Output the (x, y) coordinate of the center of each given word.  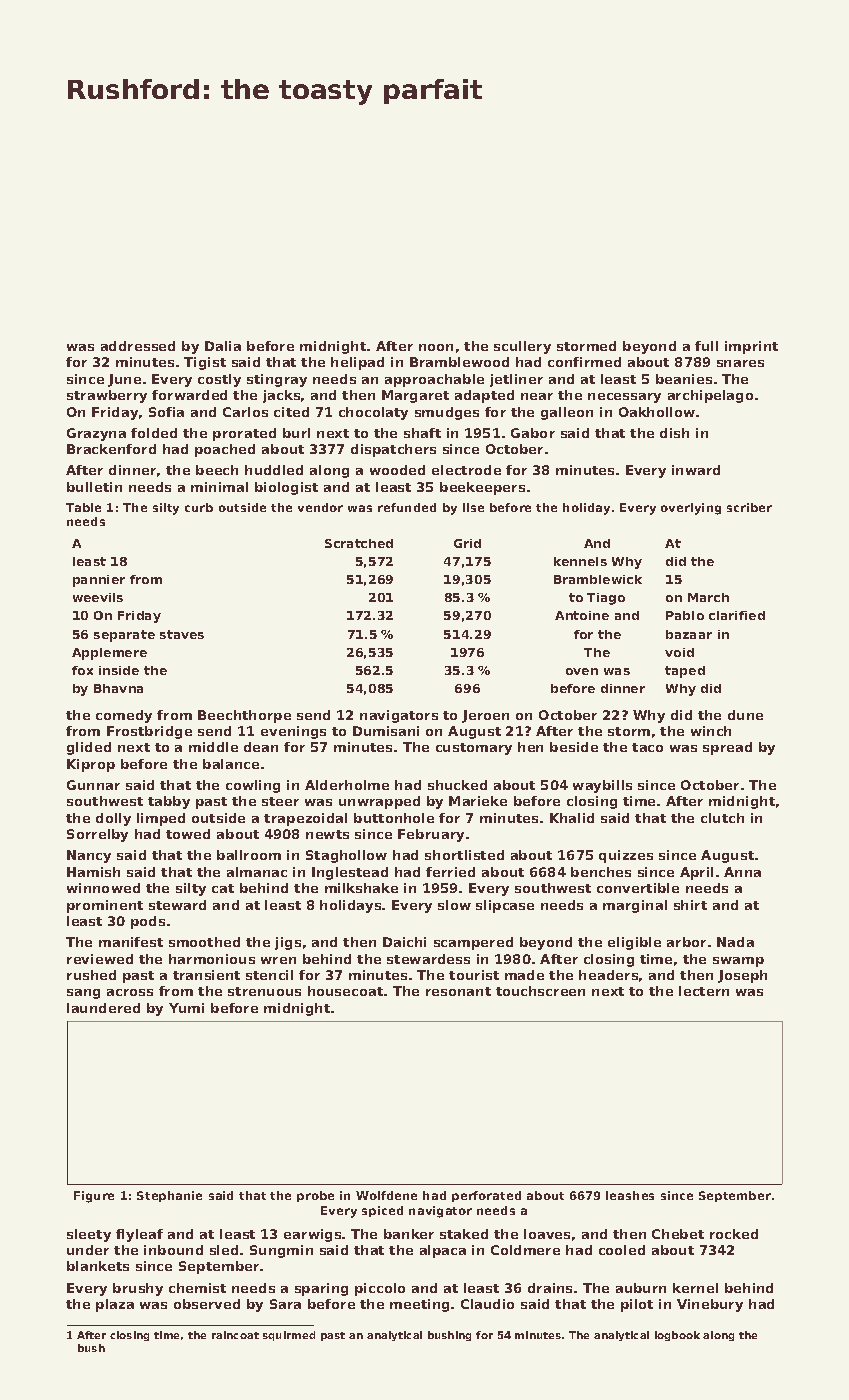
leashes (630, 1195)
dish (674, 433)
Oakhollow (657, 412)
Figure (94, 1197)
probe (315, 1196)
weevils (98, 597)
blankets (98, 1266)
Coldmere (525, 1250)
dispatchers (393, 450)
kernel (695, 1288)
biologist (286, 488)
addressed (138, 346)
